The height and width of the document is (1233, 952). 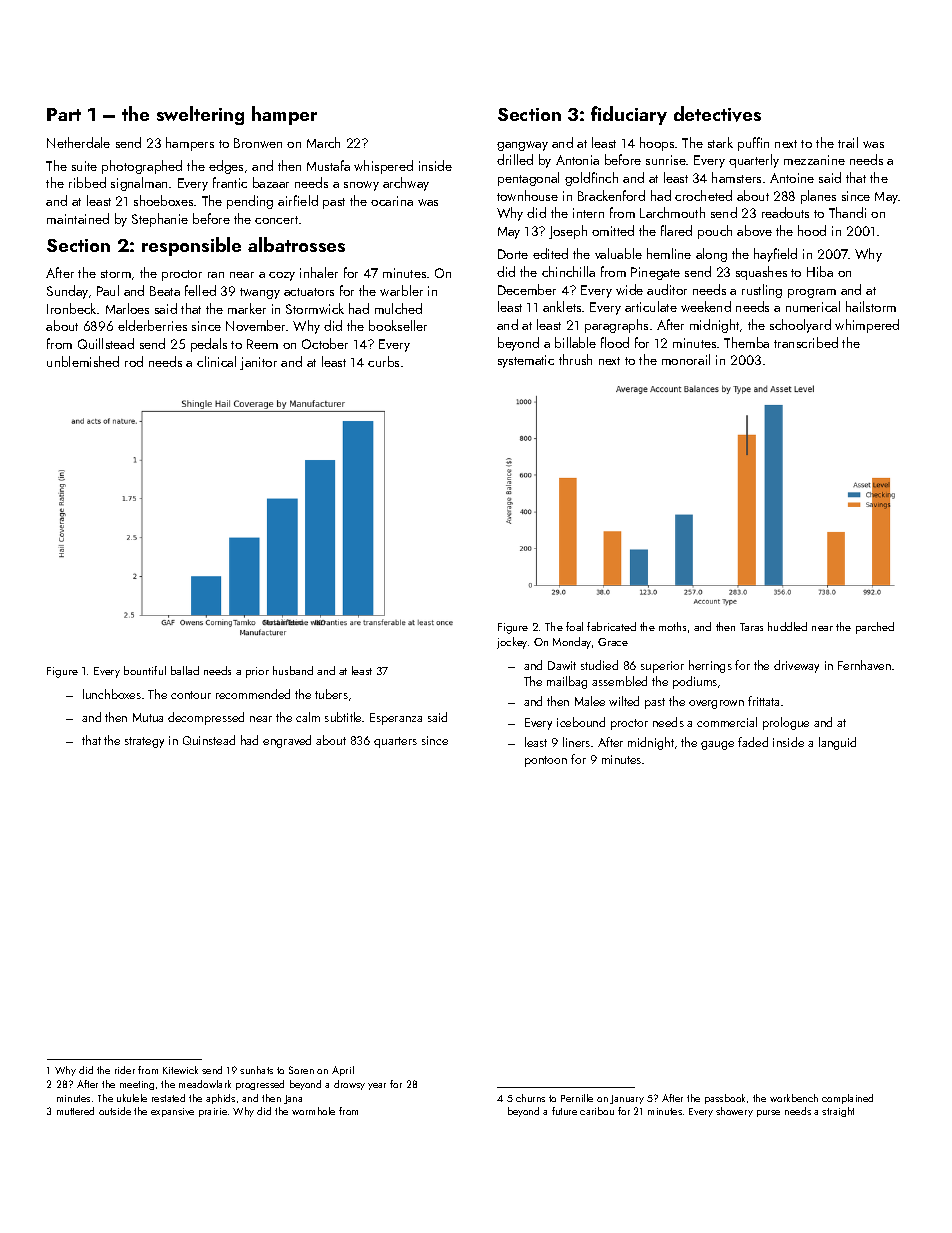 What do you see at coordinates (564, 1111) in the document?
I see `future` at bounding box center [564, 1111].
